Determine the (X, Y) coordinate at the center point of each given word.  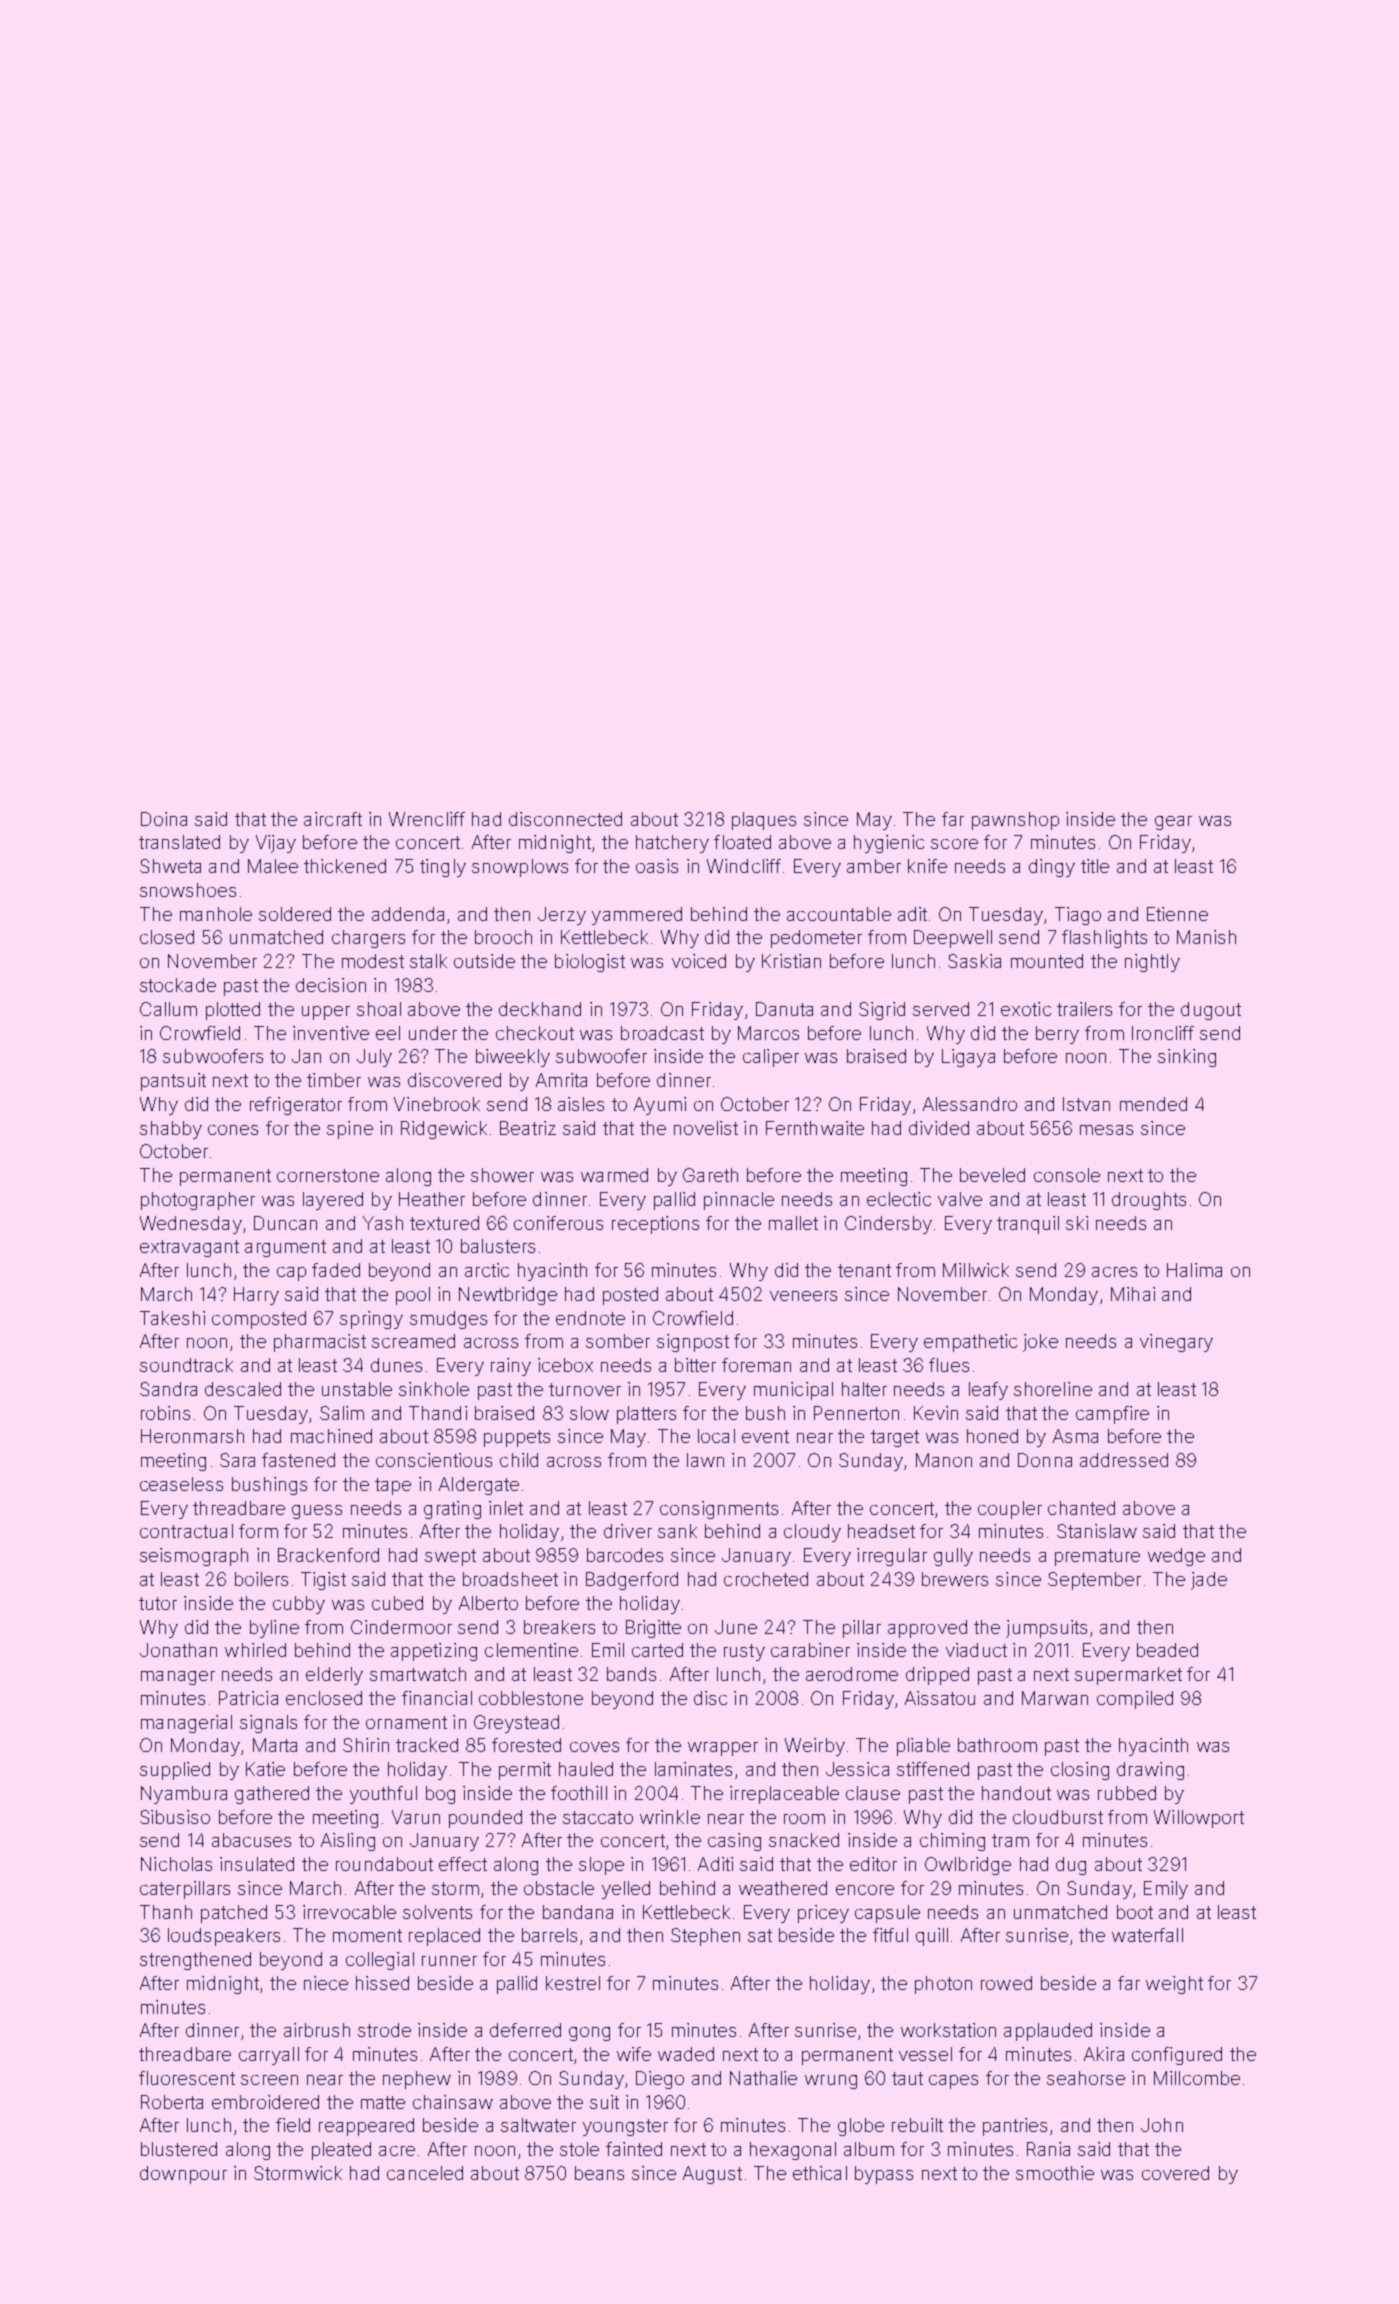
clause (873, 1793)
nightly (1152, 963)
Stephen (705, 1937)
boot (1135, 1912)
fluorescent (187, 2078)
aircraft (333, 819)
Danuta (784, 1009)
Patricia (248, 1698)
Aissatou (940, 1698)
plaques (764, 821)
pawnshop (1015, 821)
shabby (171, 1130)
